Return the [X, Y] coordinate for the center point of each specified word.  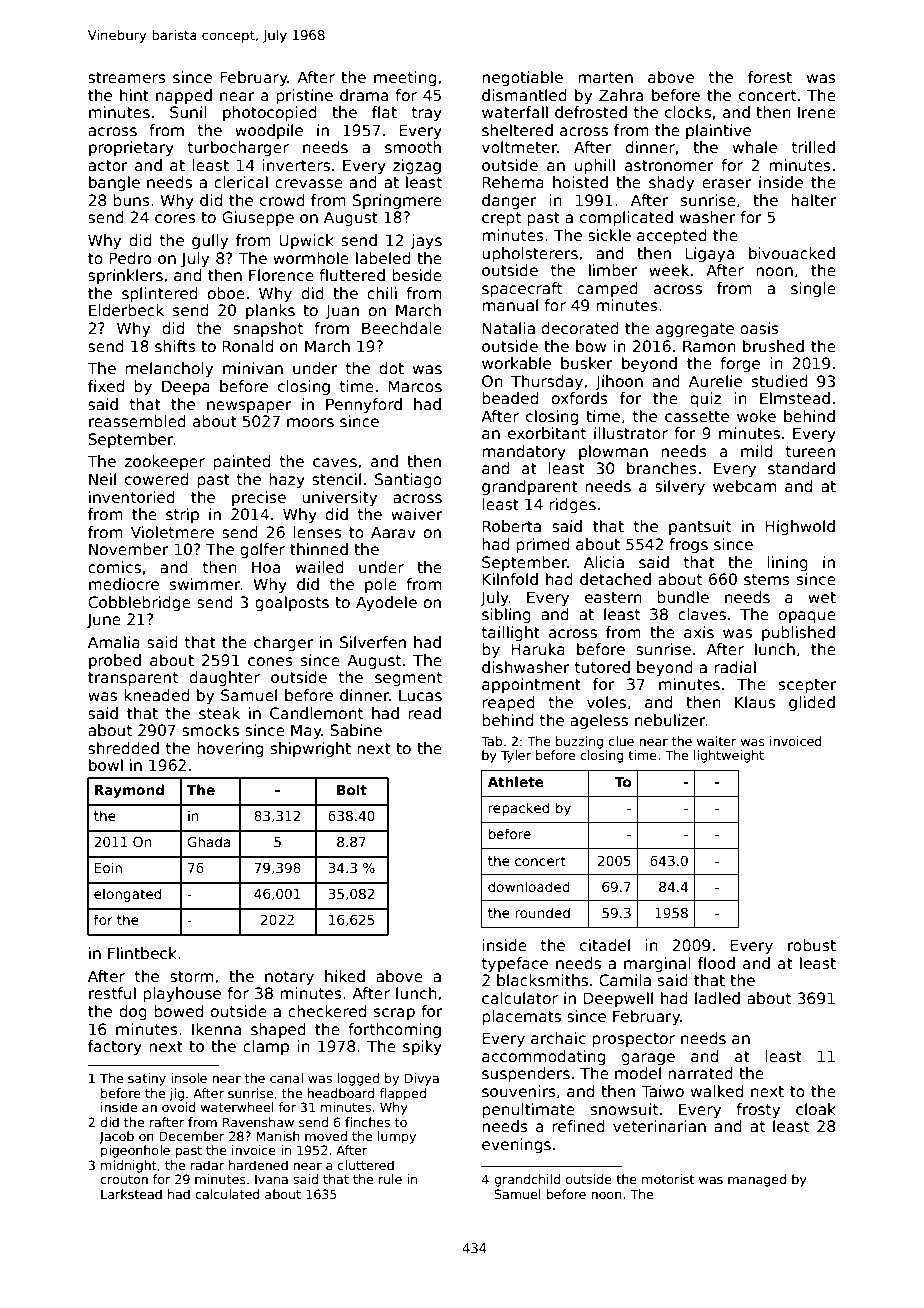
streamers [127, 78]
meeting [405, 78]
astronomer [669, 166]
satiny [147, 1079]
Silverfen [373, 642]
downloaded [529, 886]
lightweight [729, 756]
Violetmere [172, 532]
